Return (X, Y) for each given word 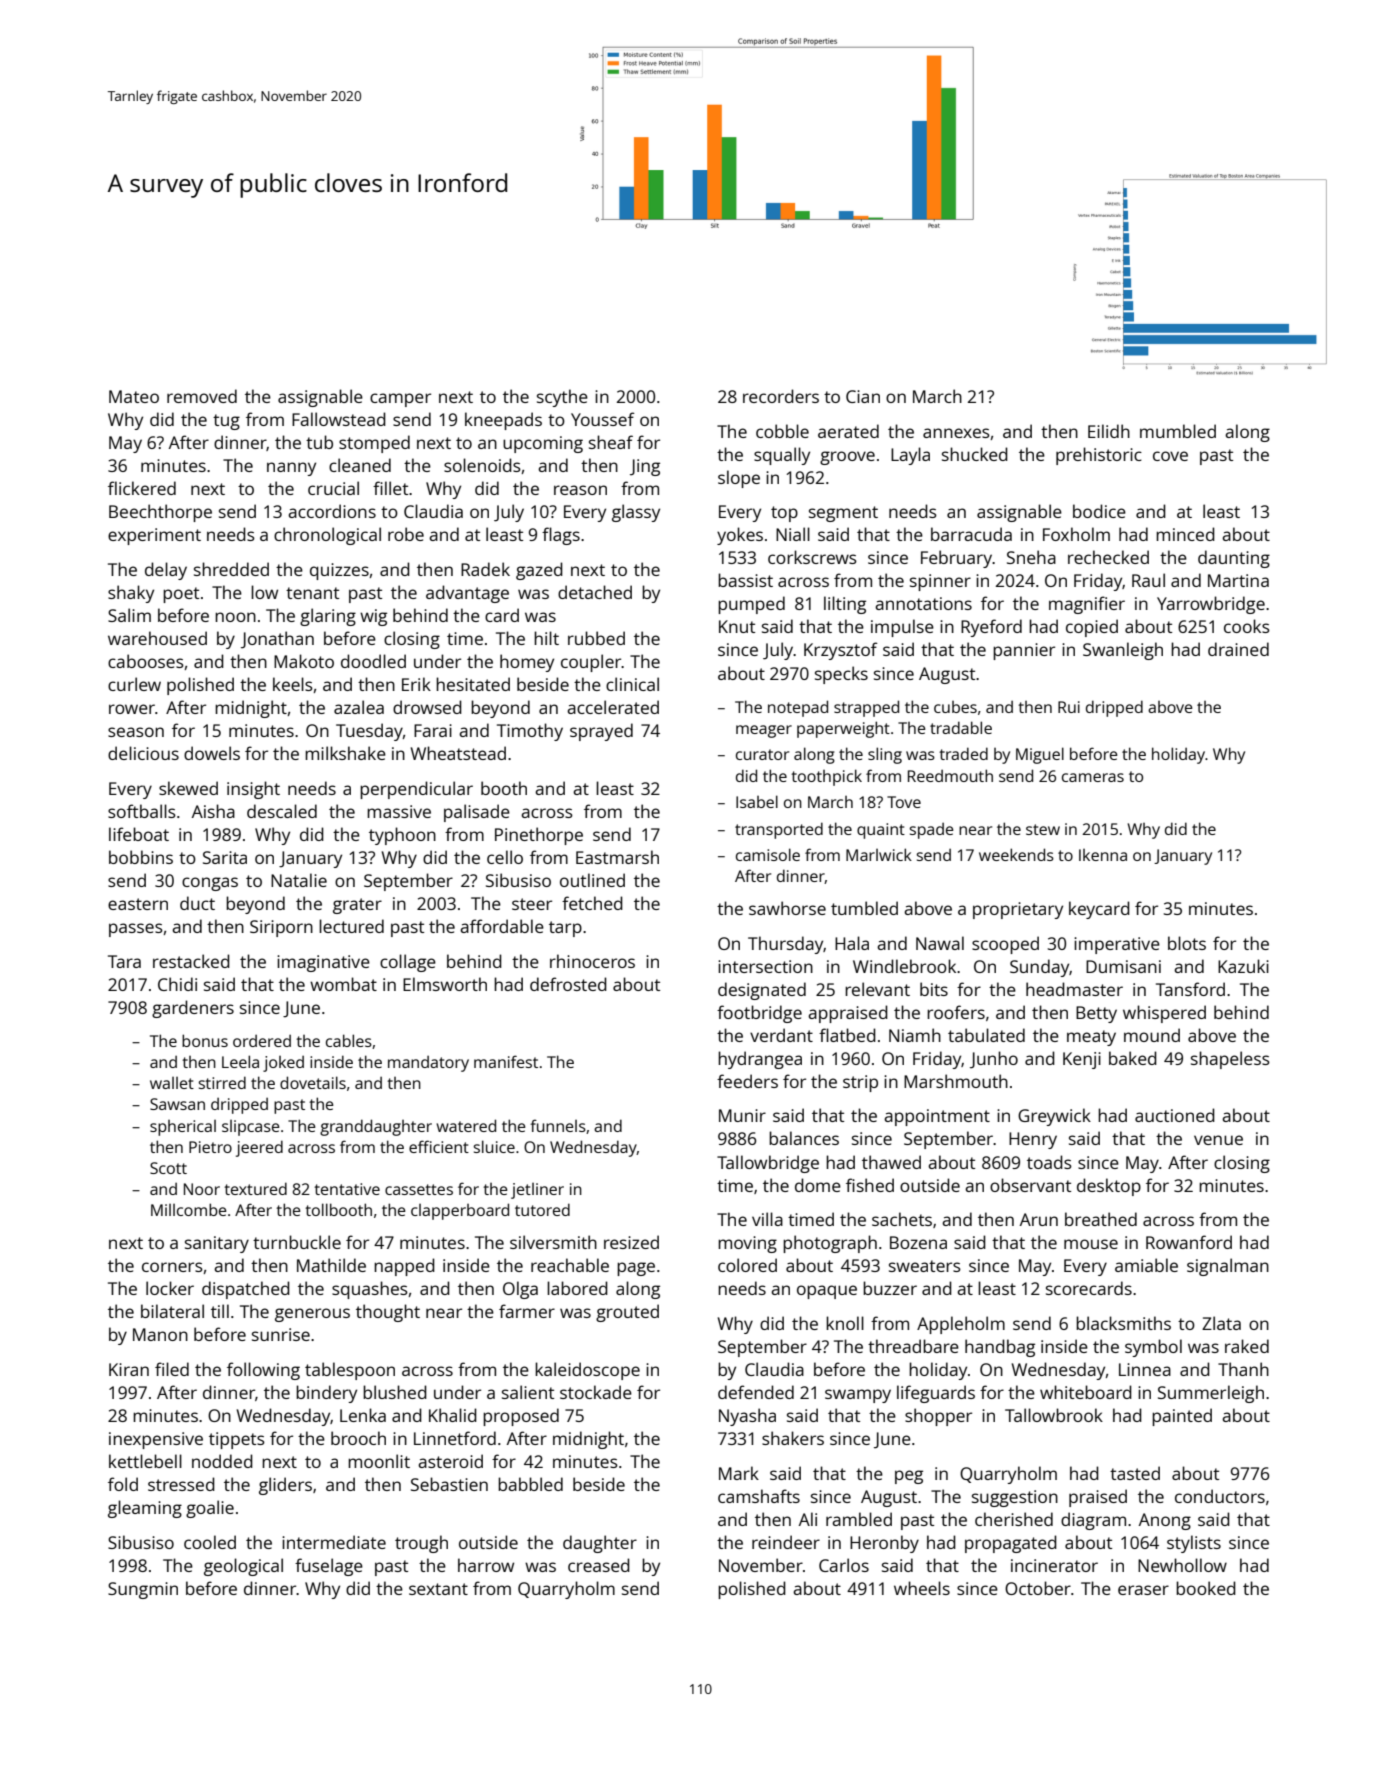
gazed (539, 571)
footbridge (759, 1014)
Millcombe (189, 1209)
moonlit (379, 1461)
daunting (1234, 559)
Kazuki (1243, 966)
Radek (485, 569)
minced (1185, 534)
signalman (1228, 1267)
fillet (390, 488)
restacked (191, 961)
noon (235, 617)
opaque (827, 1292)
